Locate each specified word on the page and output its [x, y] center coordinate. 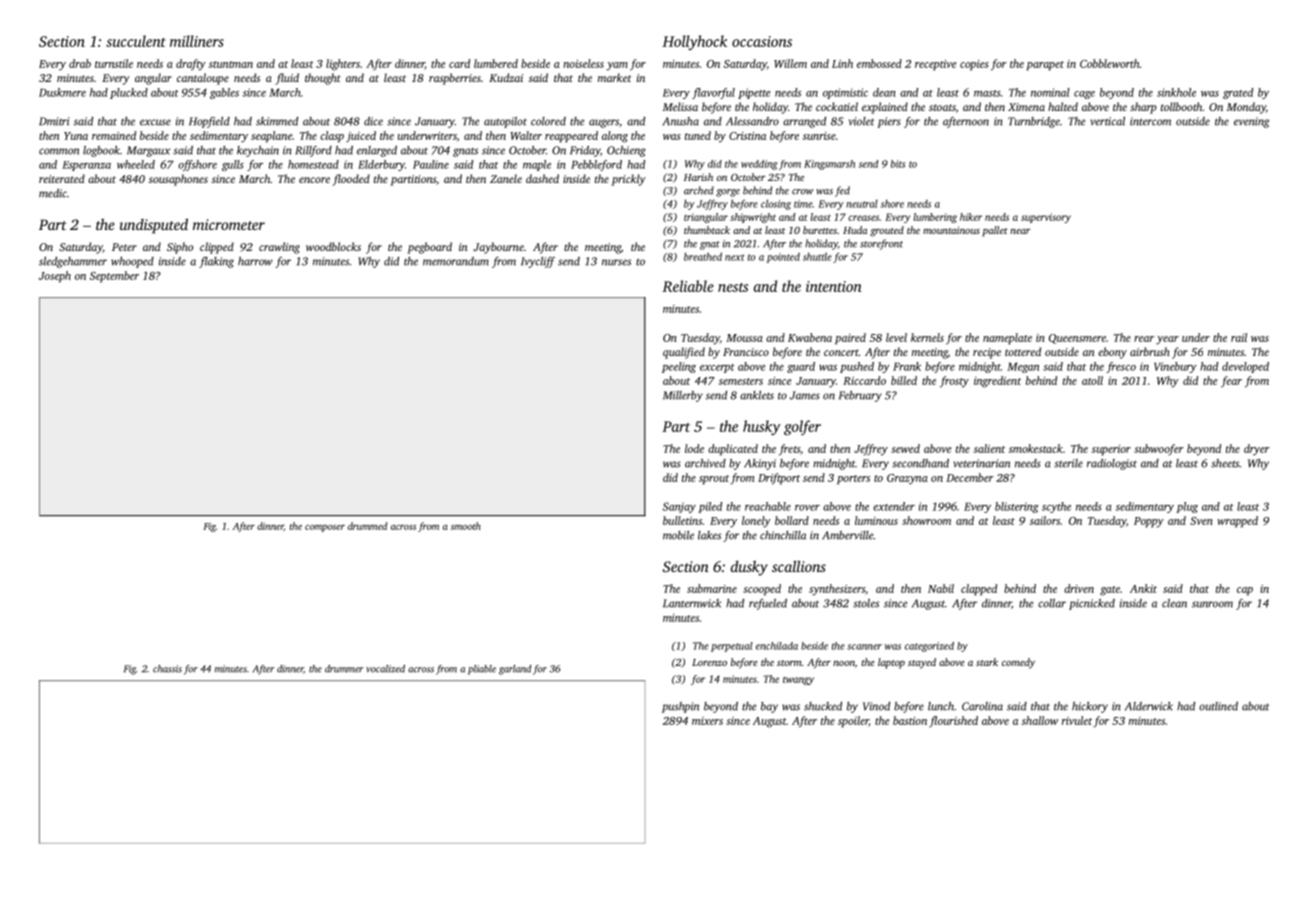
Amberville [847, 535]
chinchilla [783, 535]
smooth [466, 526]
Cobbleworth [1110, 63]
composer [325, 528]
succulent [136, 41]
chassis [167, 669]
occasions [762, 41]
